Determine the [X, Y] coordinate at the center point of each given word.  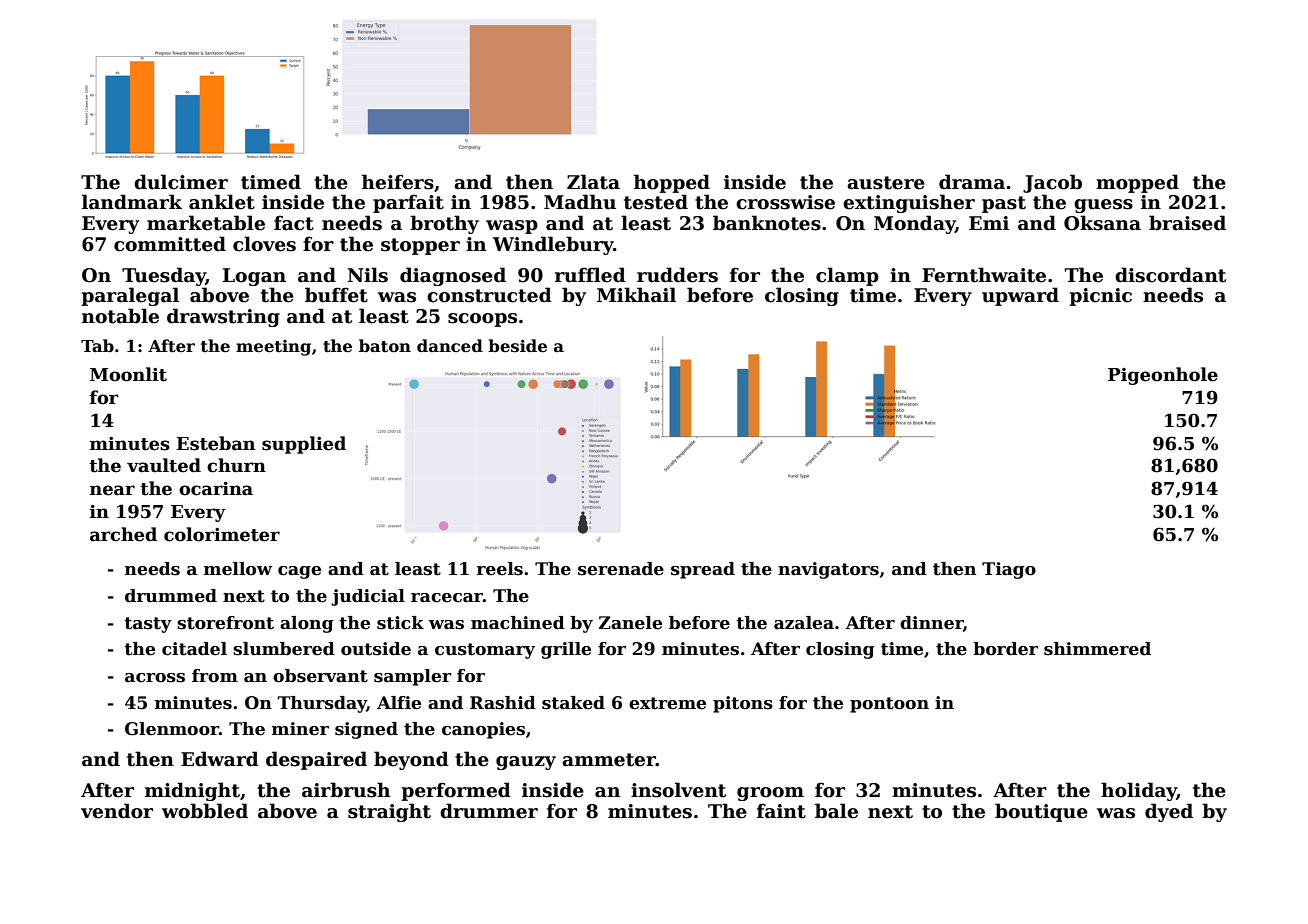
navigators [828, 570]
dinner [931, 623]
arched [123, 534]
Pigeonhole [1163, 376]
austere [886, 183]
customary [485, 651]
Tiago [1009, 570]
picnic [1100, 297]
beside [517, 346]
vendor [117, 811]
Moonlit [128, 374]
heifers [398, 182]
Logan [254, 277]
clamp [847, 276]
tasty [148, 625]
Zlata [593, 182]
